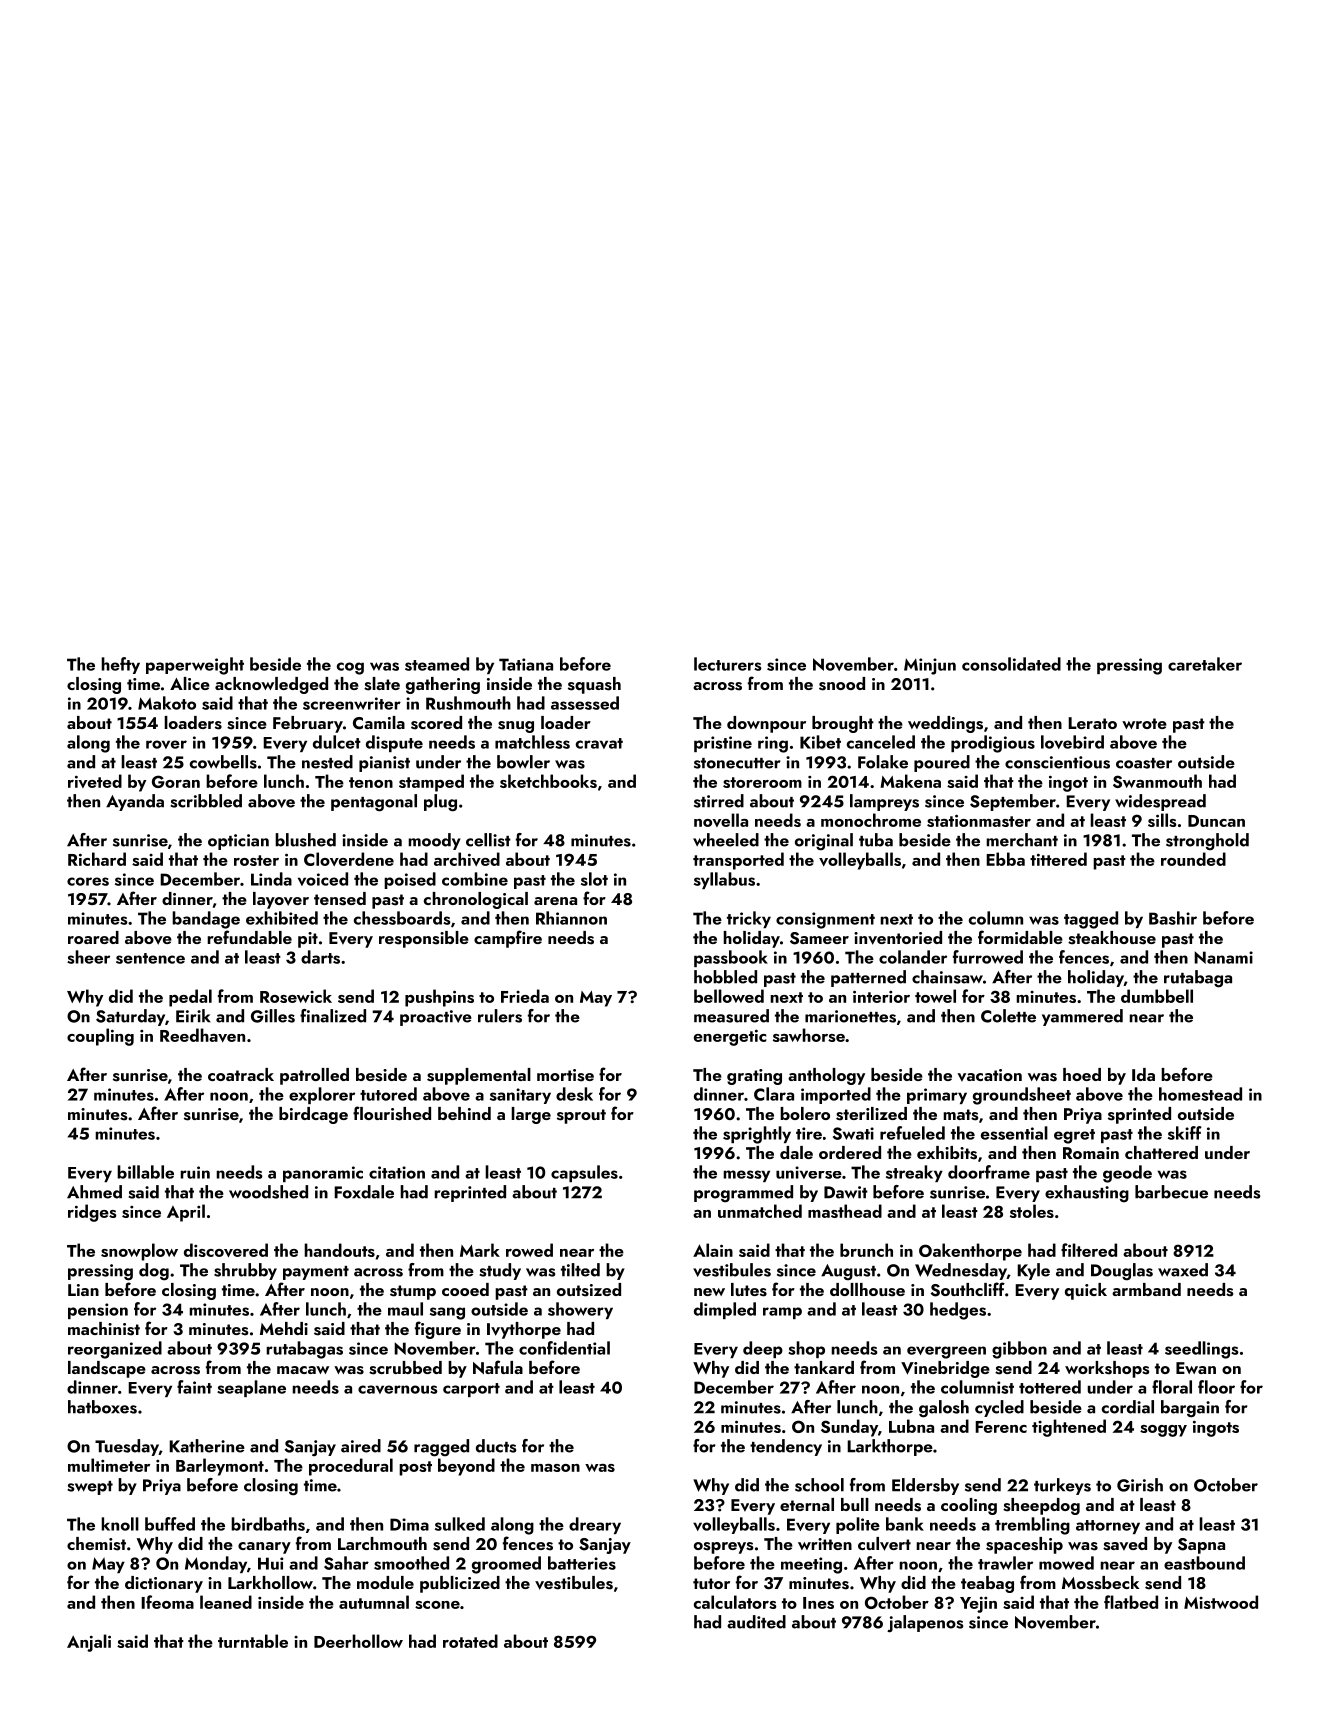  What do you see at coordinates (195, 666) in the screenshot?
I see `paperweight` at bounding box center [195, 666].
